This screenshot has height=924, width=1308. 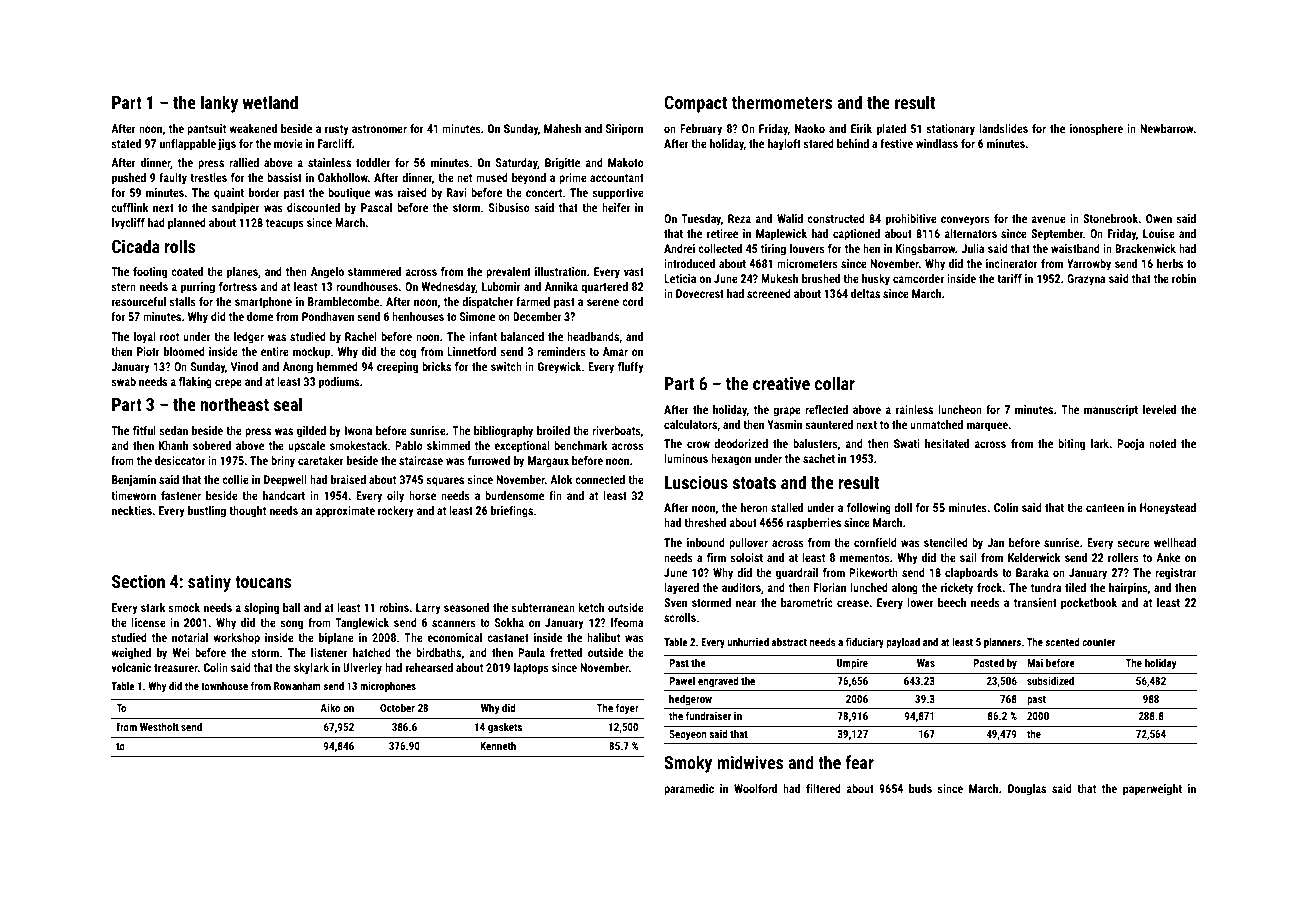 What do you see at coordinates (688, 764) in the screenshot?
I see `Smoky` at bounding box center [688, 764].
